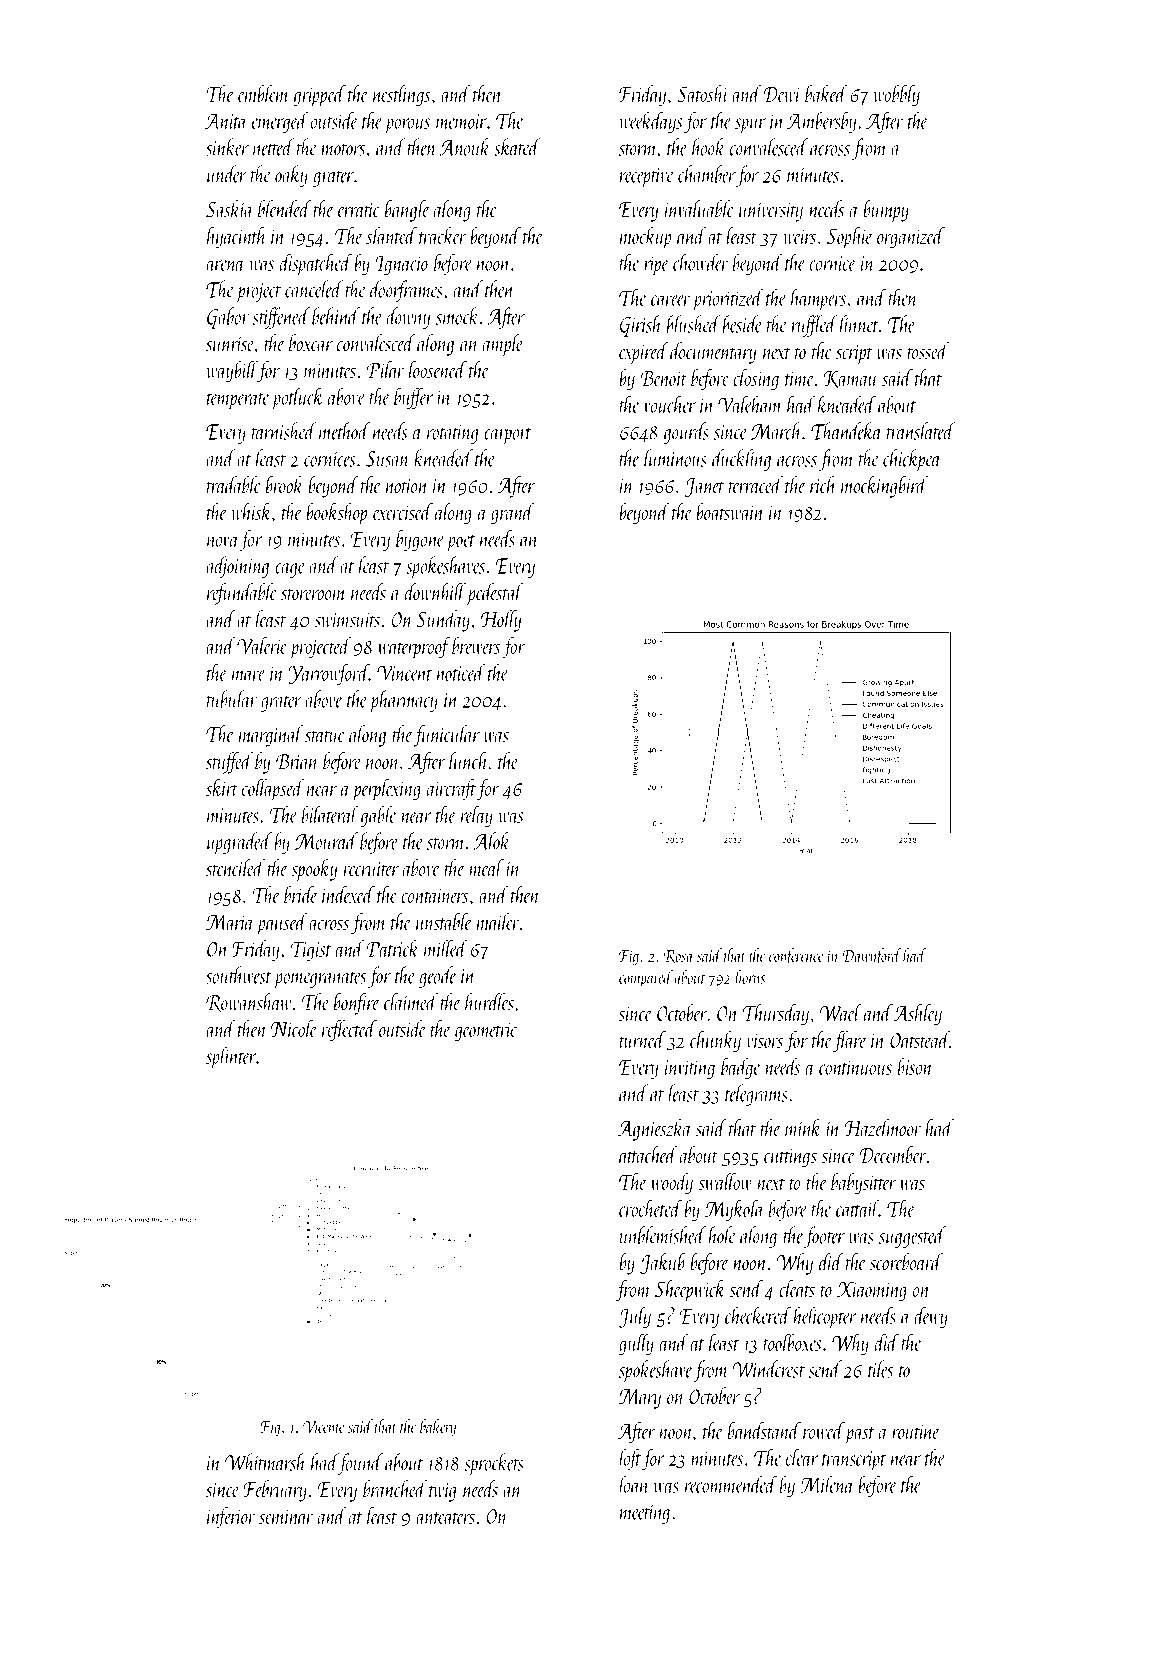 The width and height of the document is (1165, 1654). What do you see at coordinates (492, 841) in the document?
I see `Alok` at bounding box center [492, 841].
